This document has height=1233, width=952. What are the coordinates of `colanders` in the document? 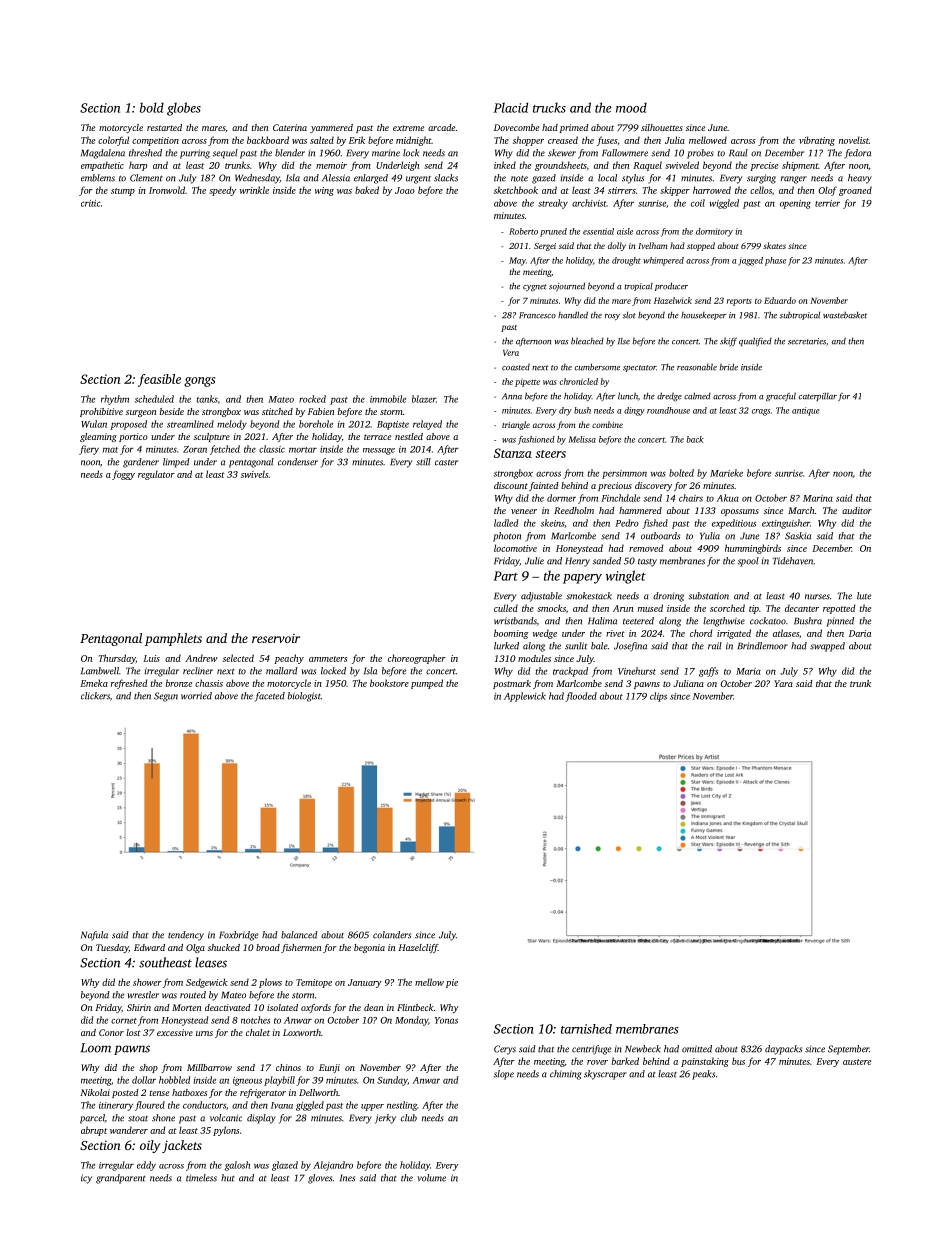 It's located at (392, 935).
